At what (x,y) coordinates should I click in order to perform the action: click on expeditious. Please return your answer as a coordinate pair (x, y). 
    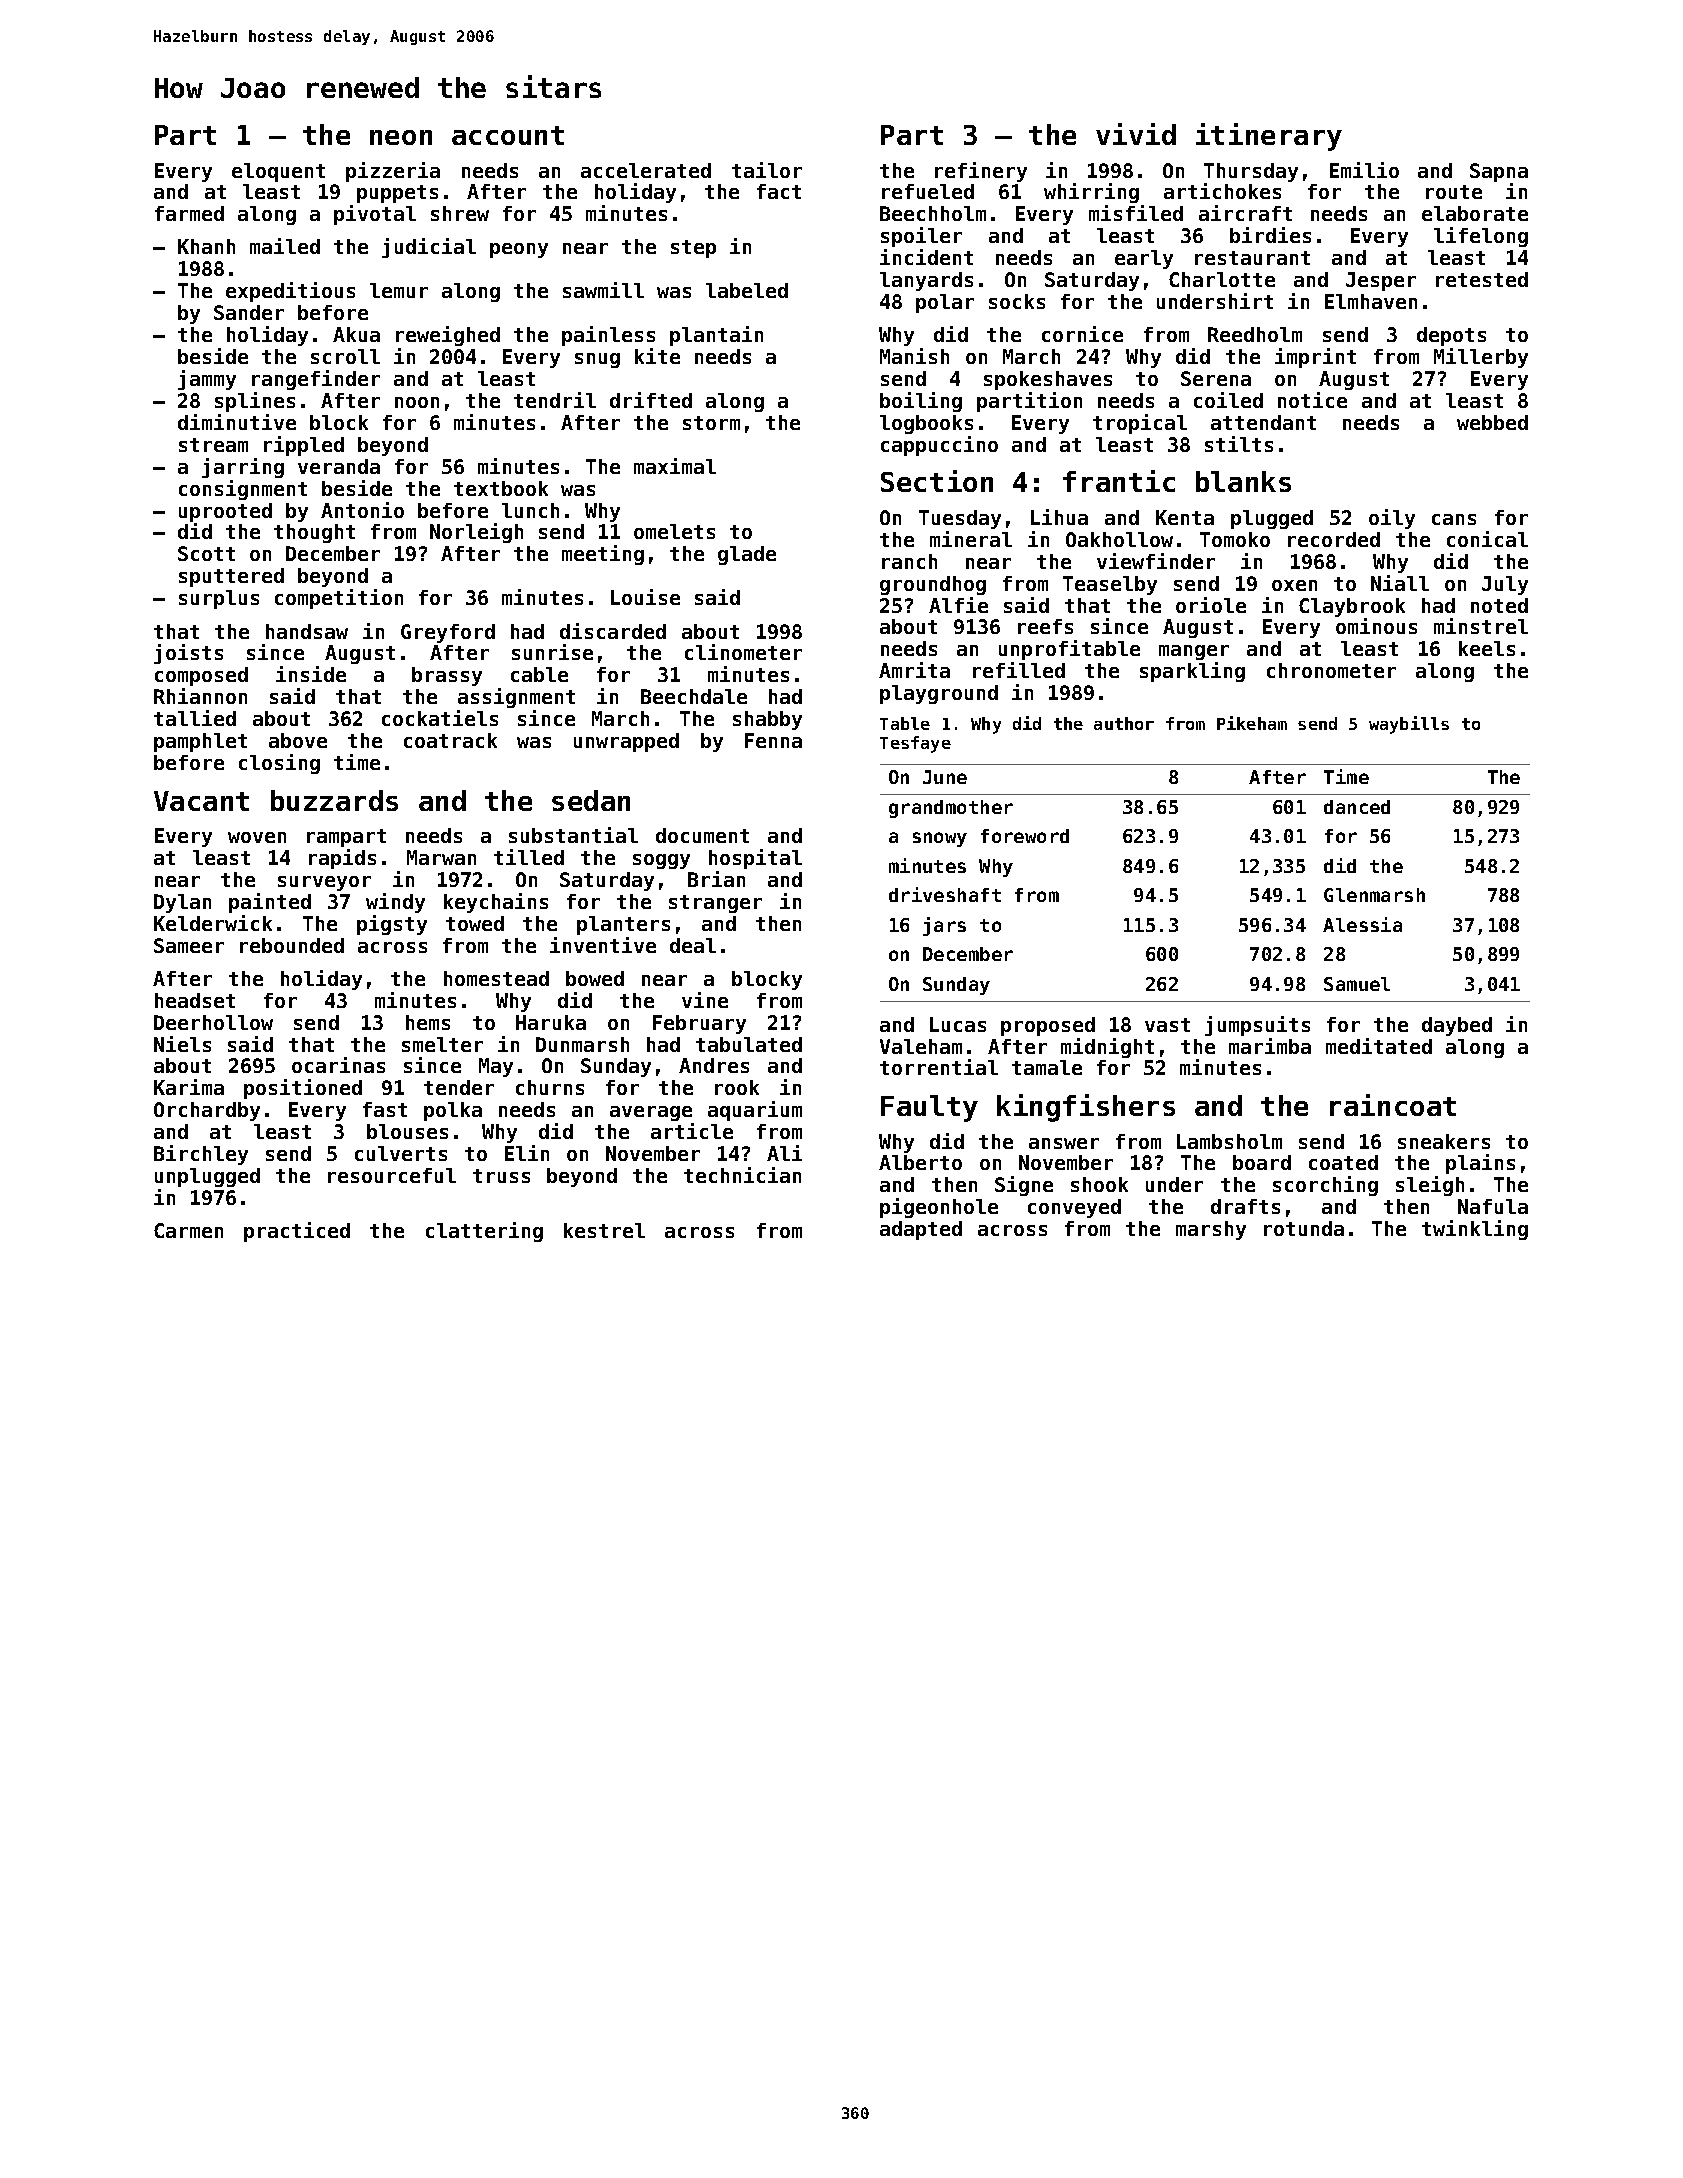
    Looking at the image, I should click on (290, 292).
